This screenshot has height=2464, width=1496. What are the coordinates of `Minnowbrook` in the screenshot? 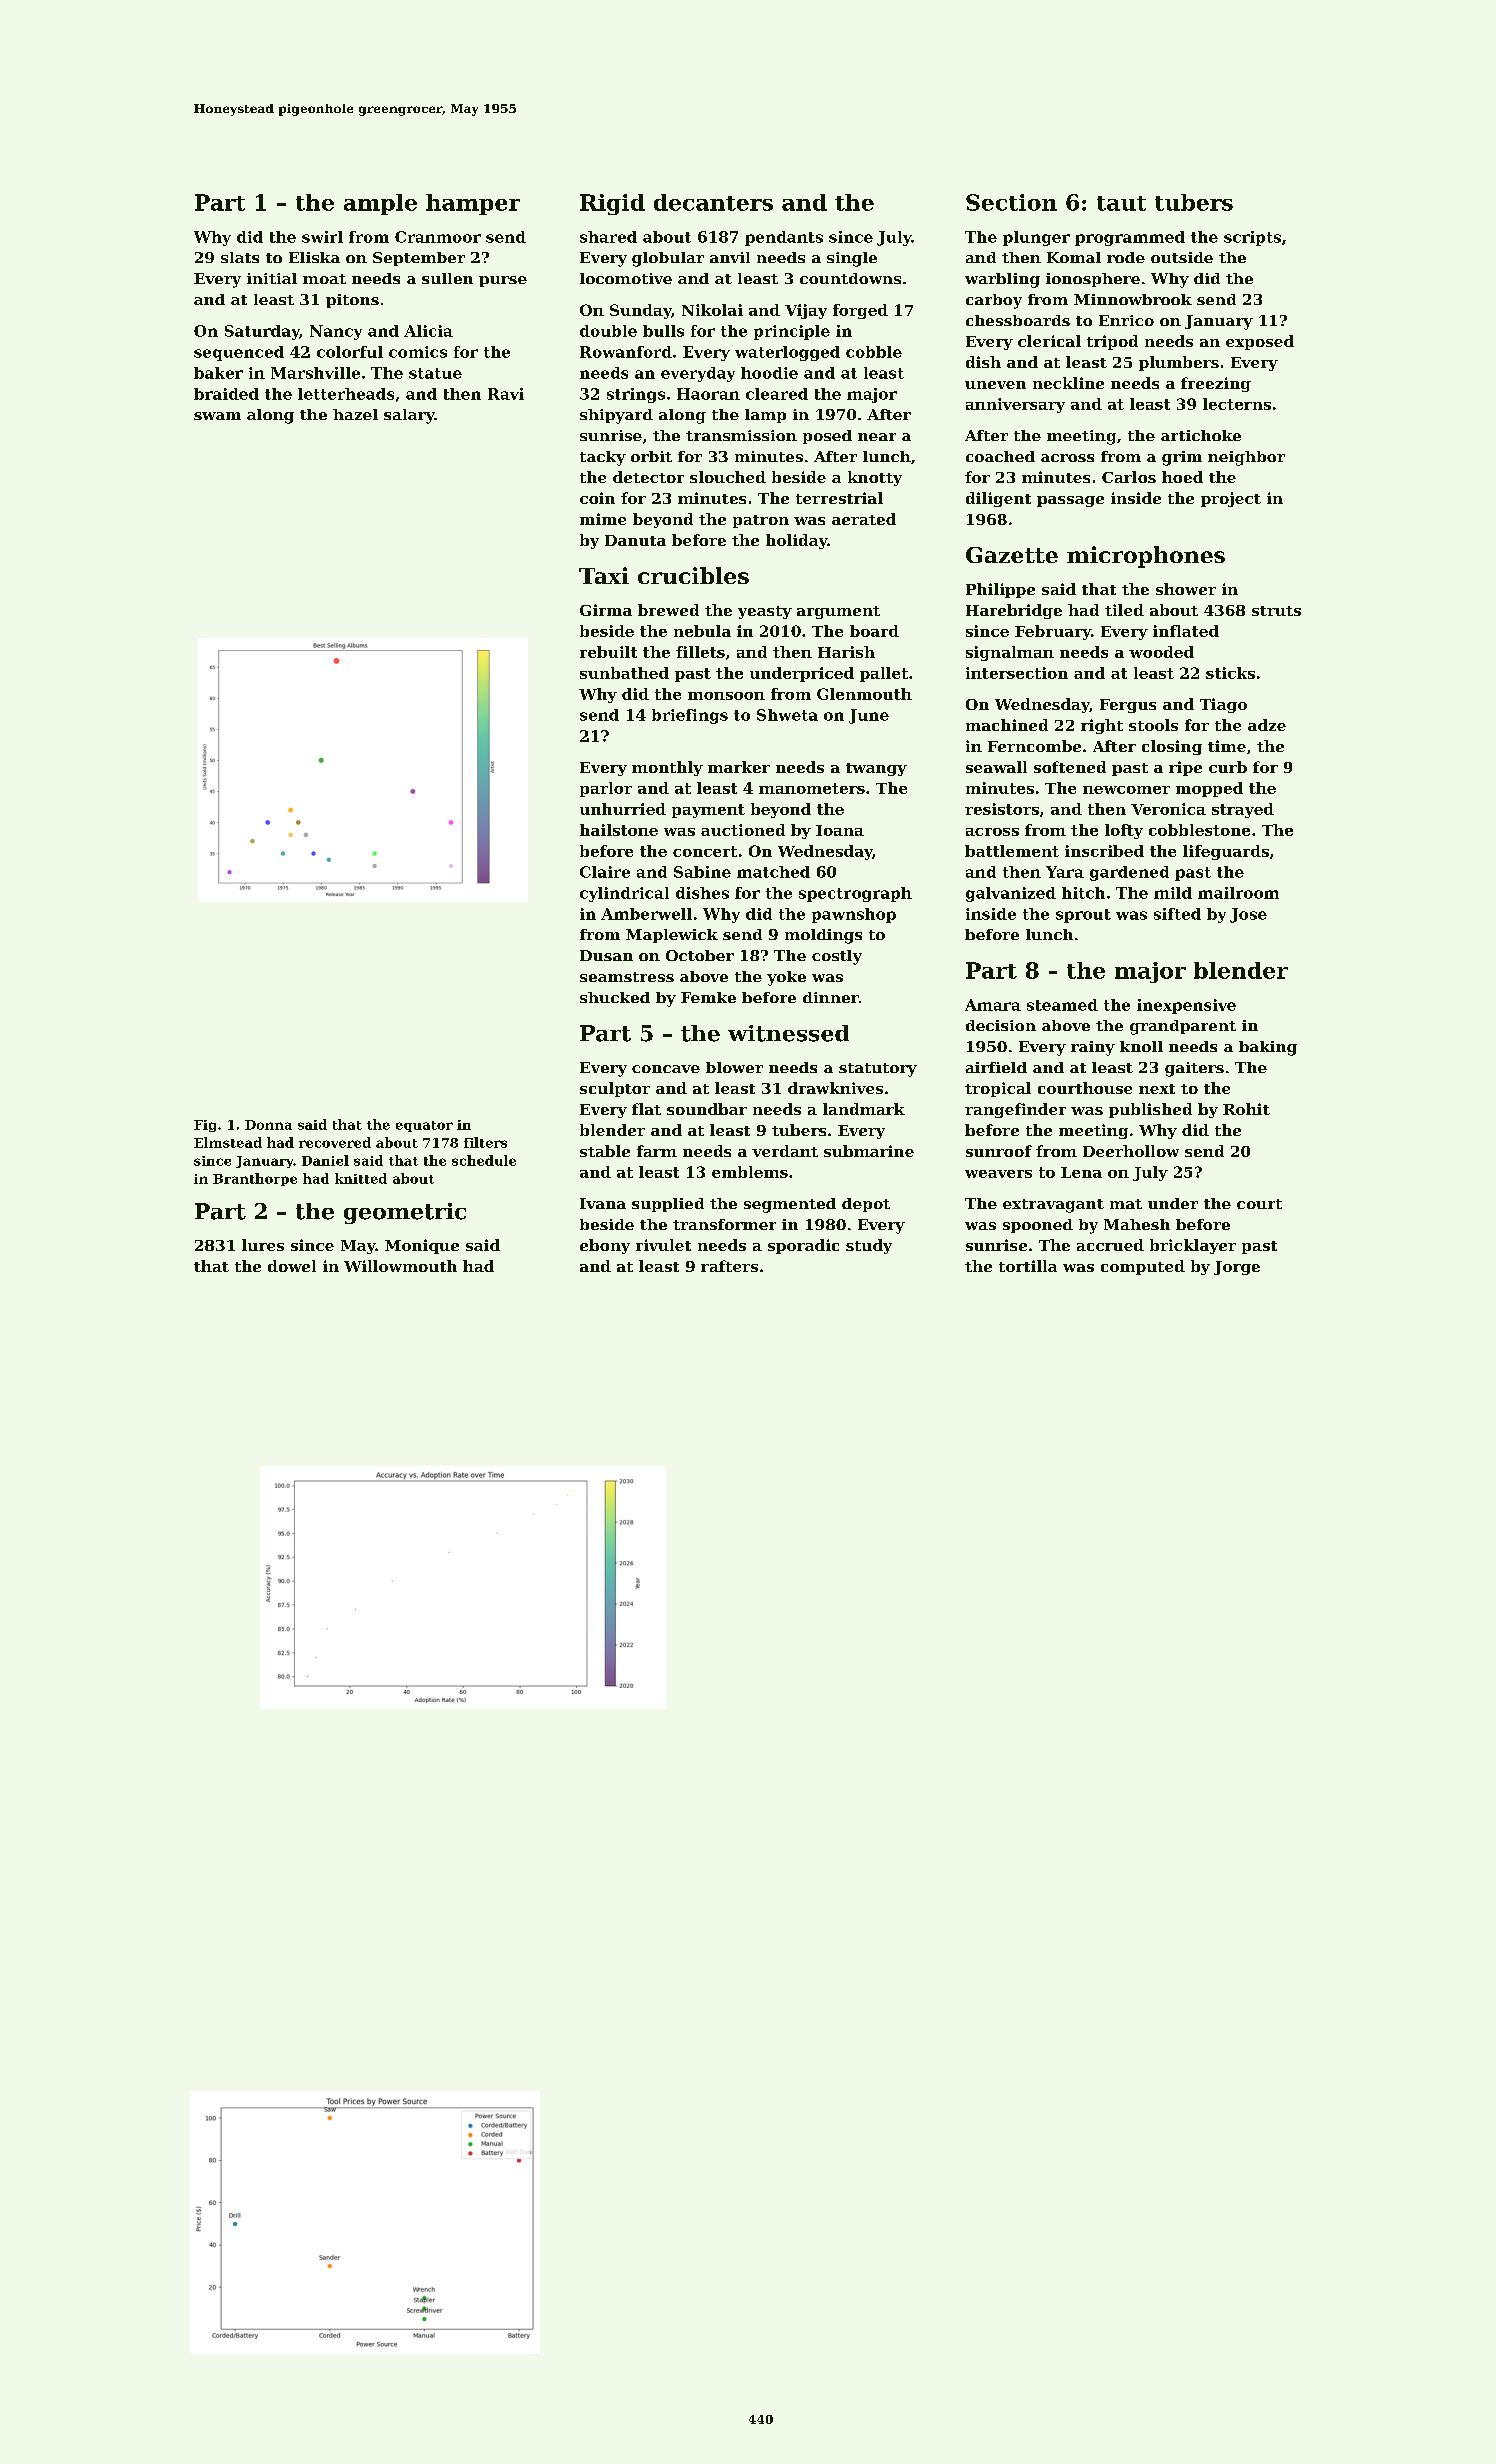 It's located at (1133, 299).
